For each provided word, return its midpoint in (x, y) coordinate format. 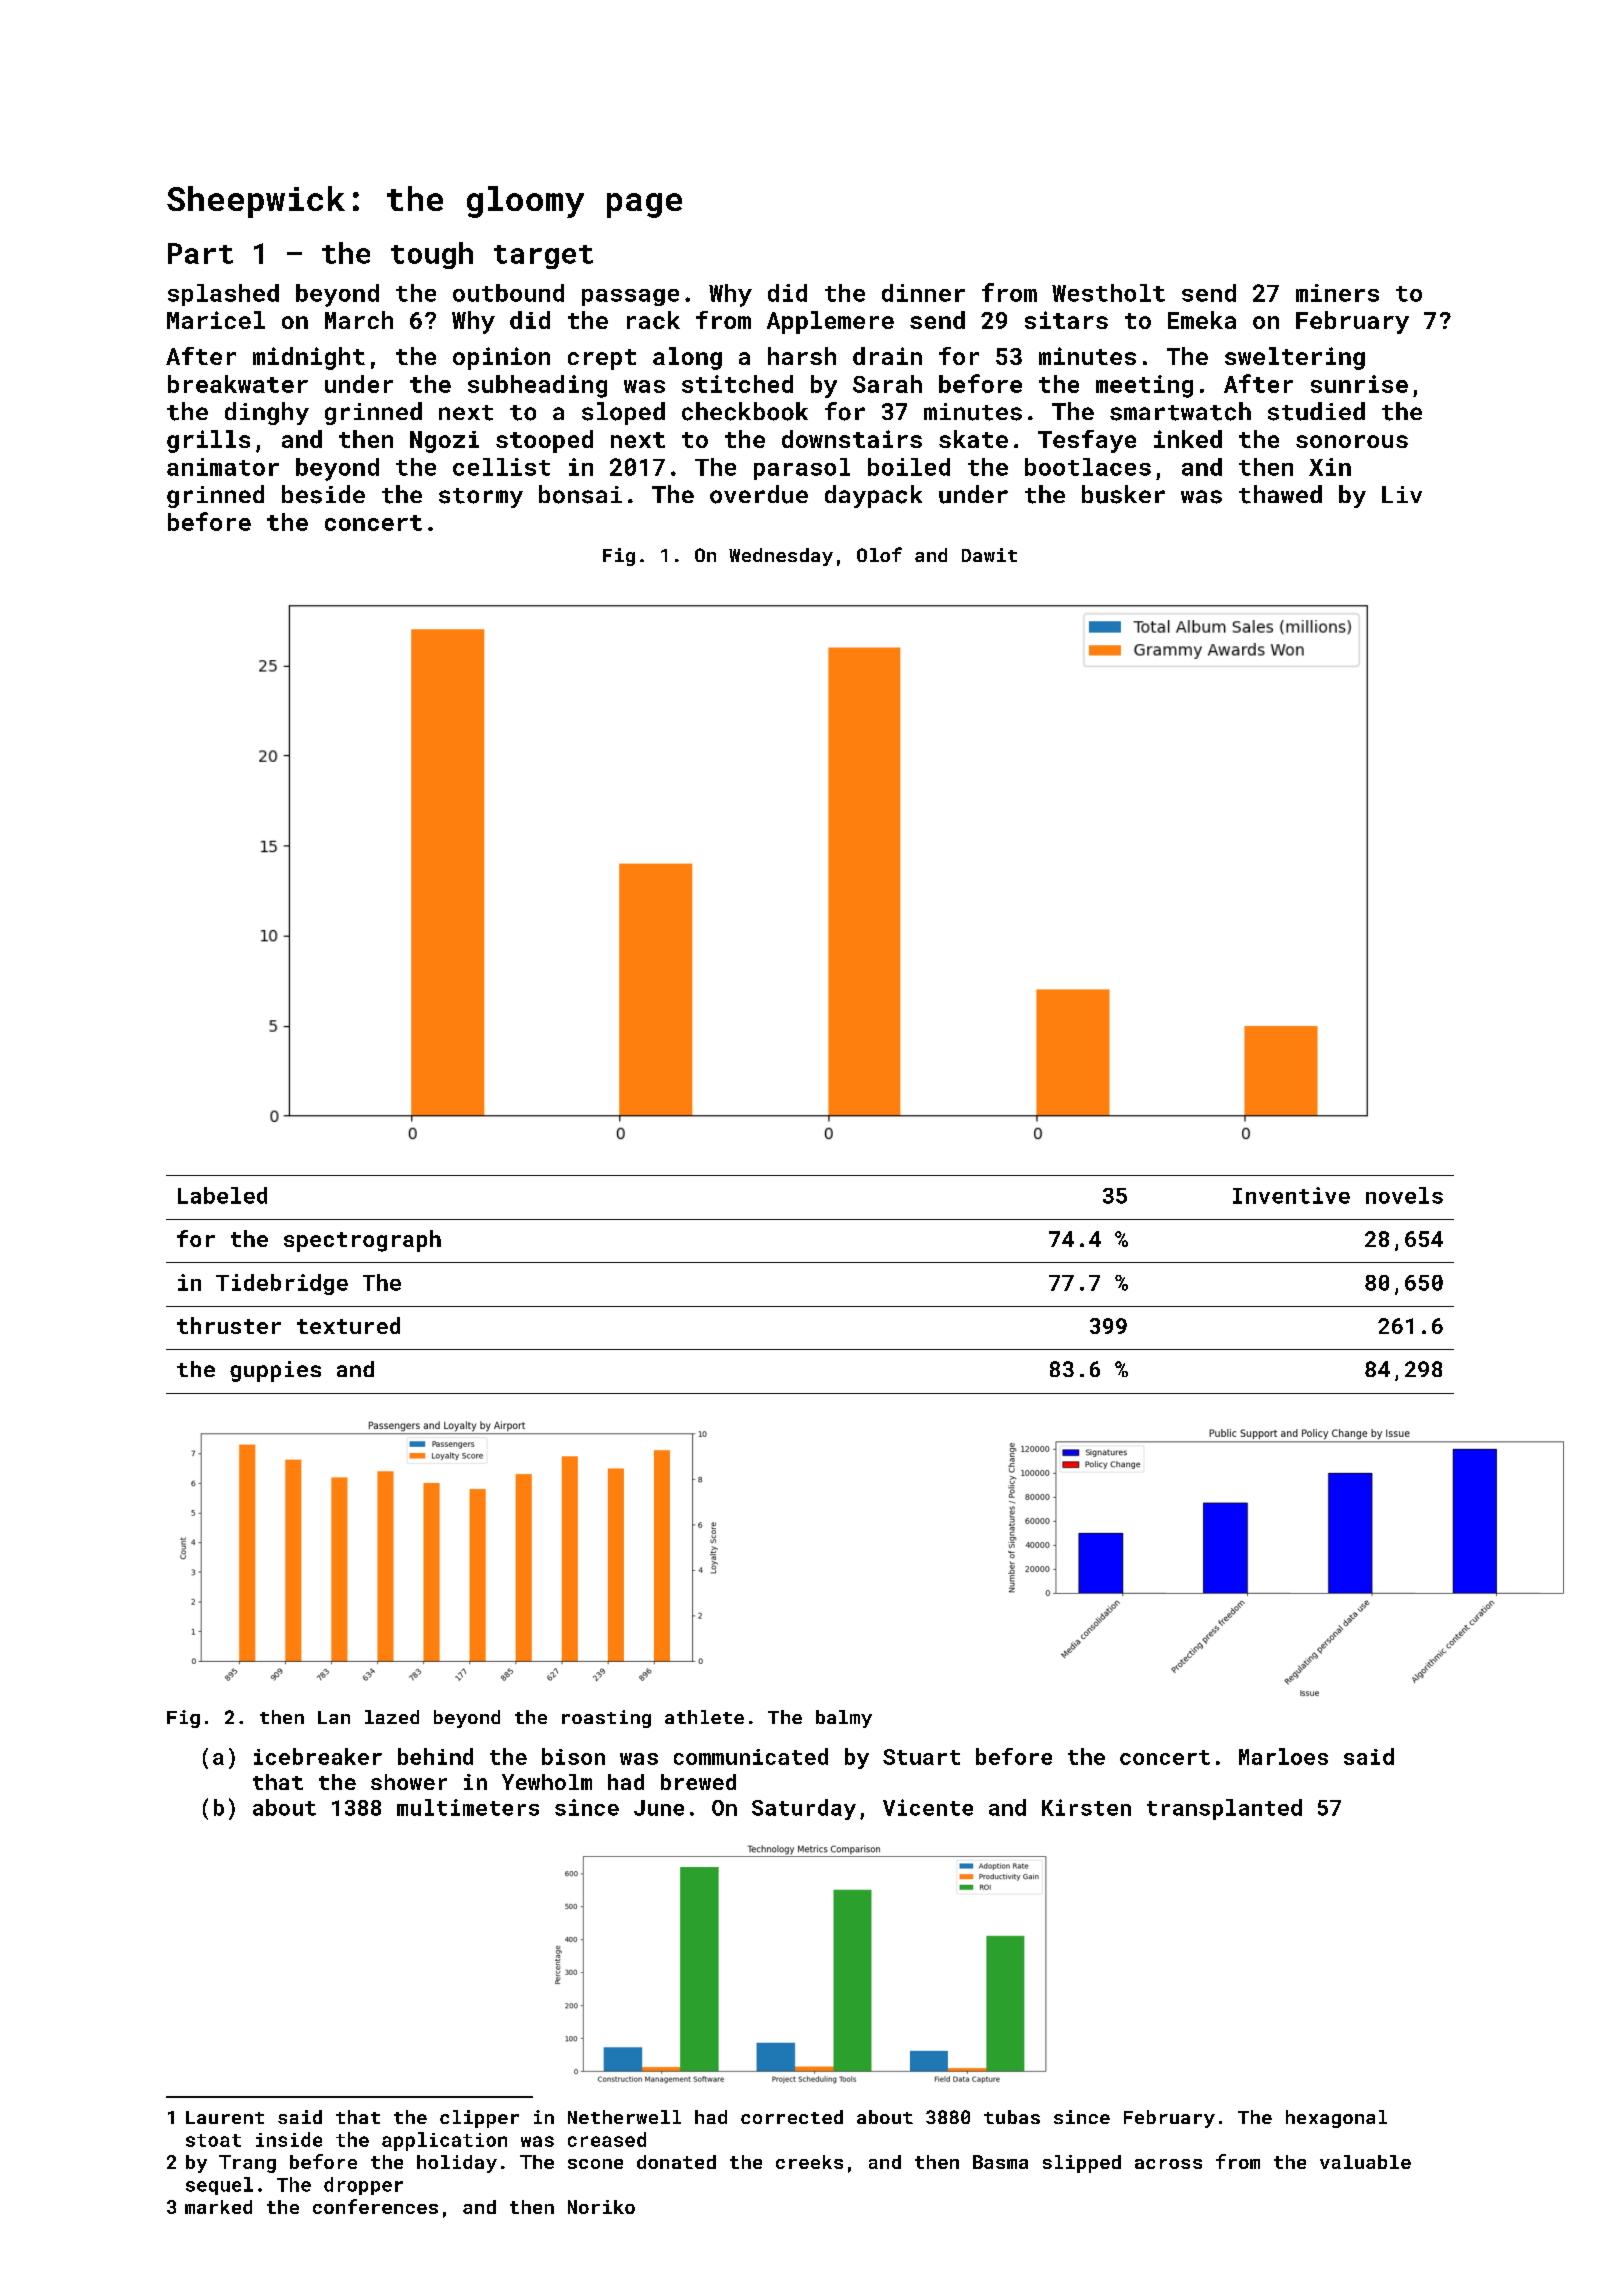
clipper (479, 2119)
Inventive (1291, 1195)
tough (432, 255)
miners (1337, 293)
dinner (923, 293)
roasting (606, 1719)
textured (348, 1325)
